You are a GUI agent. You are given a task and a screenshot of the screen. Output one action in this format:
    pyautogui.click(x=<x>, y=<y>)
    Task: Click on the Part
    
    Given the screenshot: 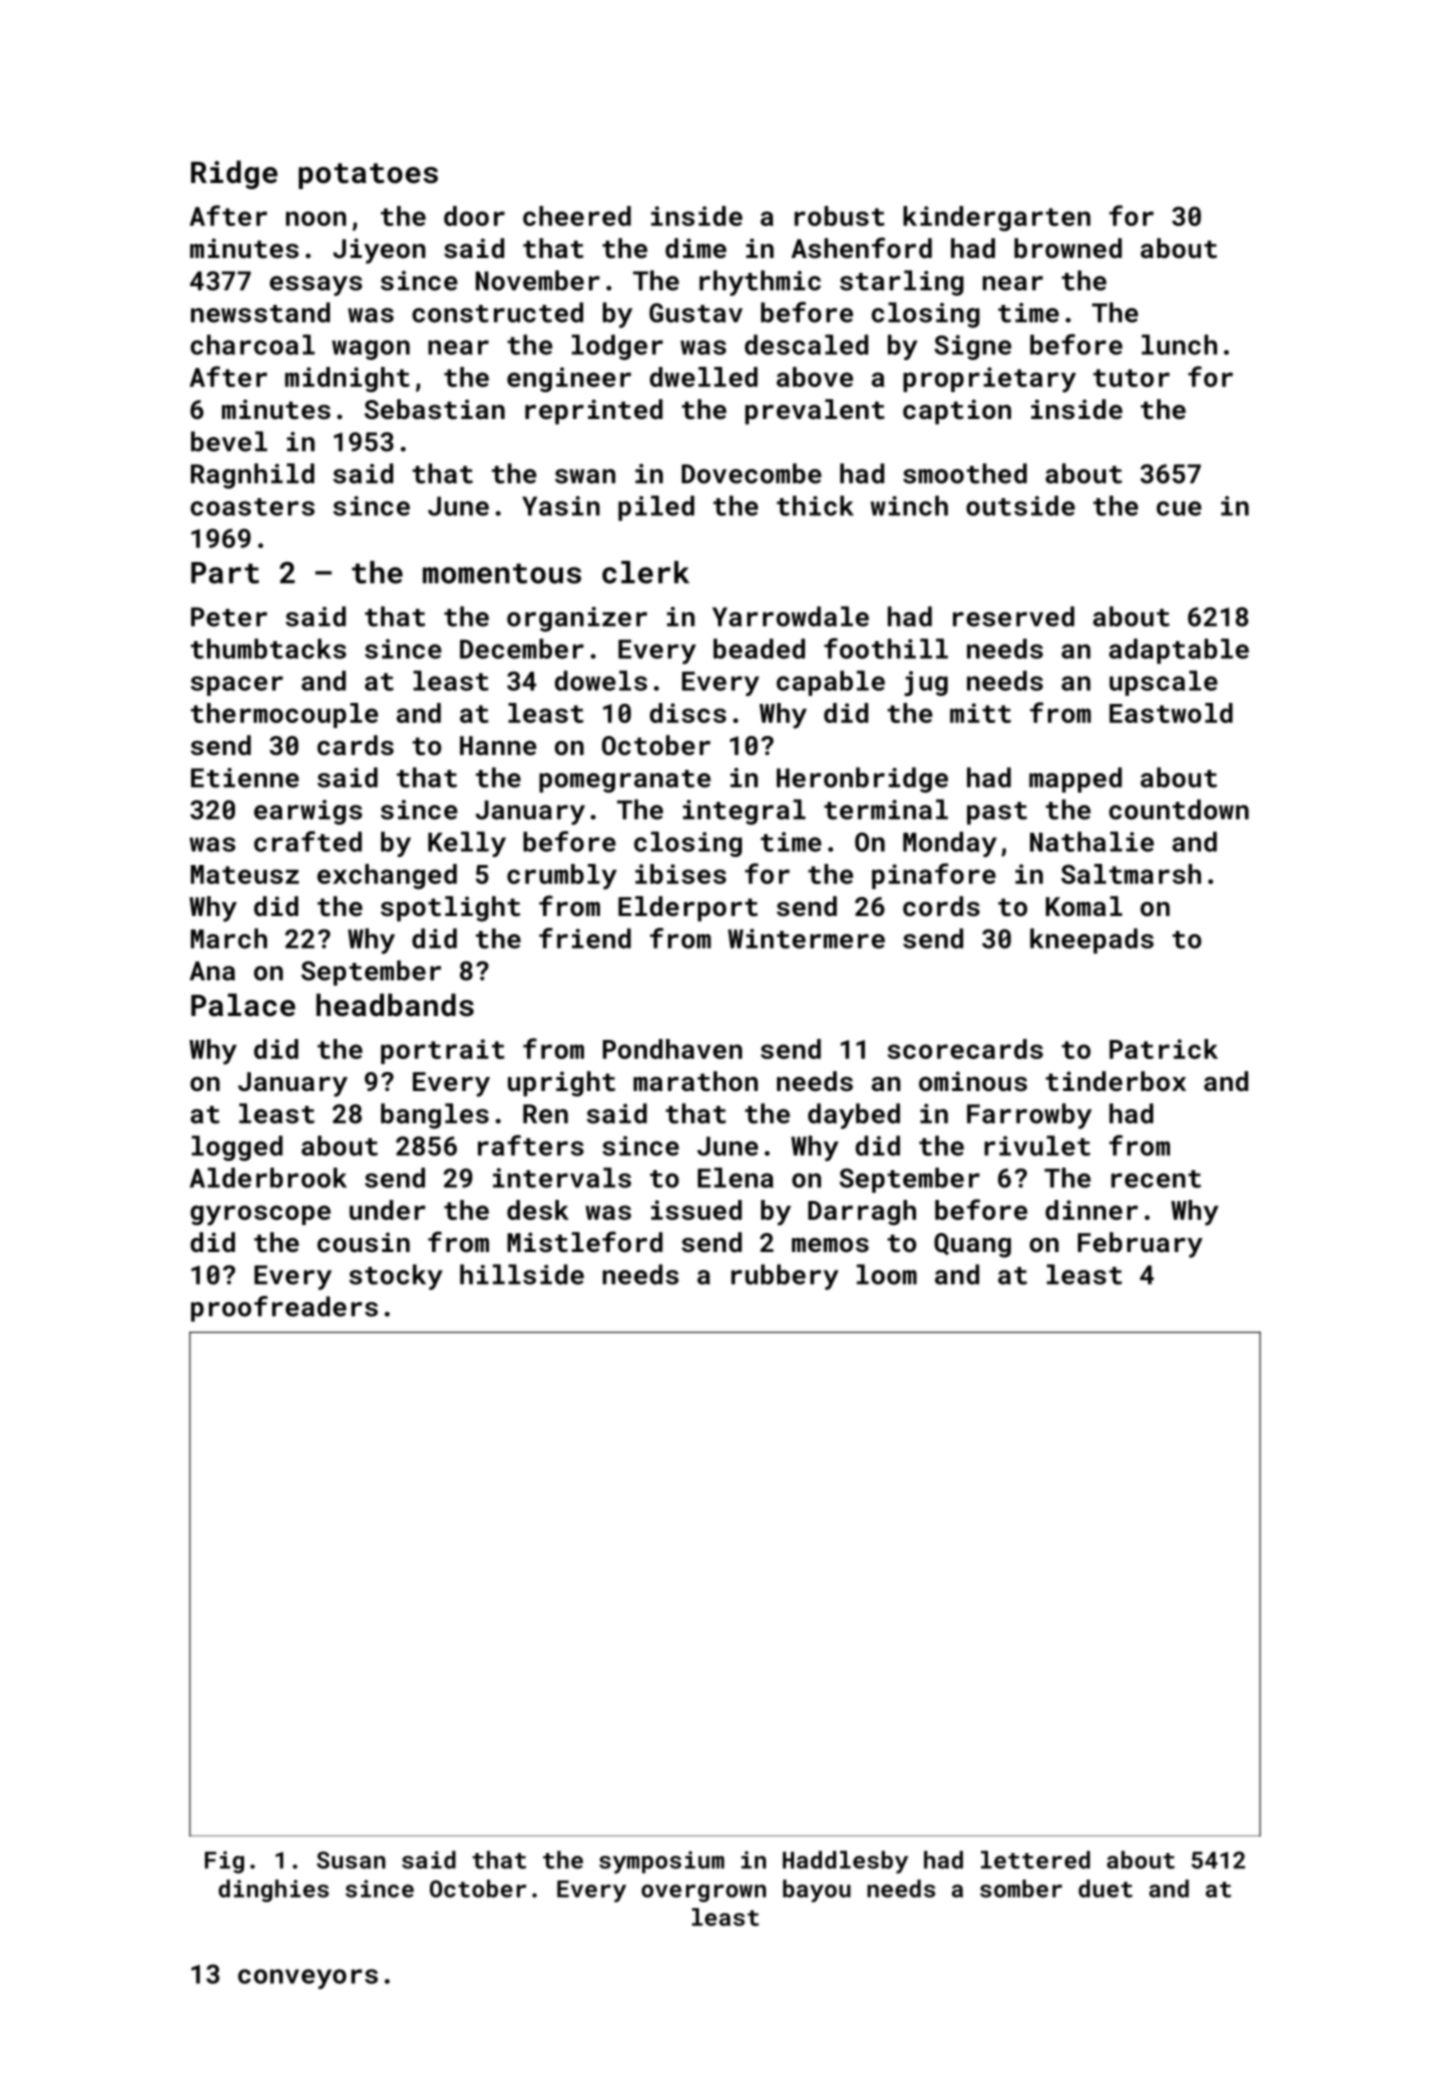 What is the action you would take?
    pyautogui.click(x=225, y=573)
